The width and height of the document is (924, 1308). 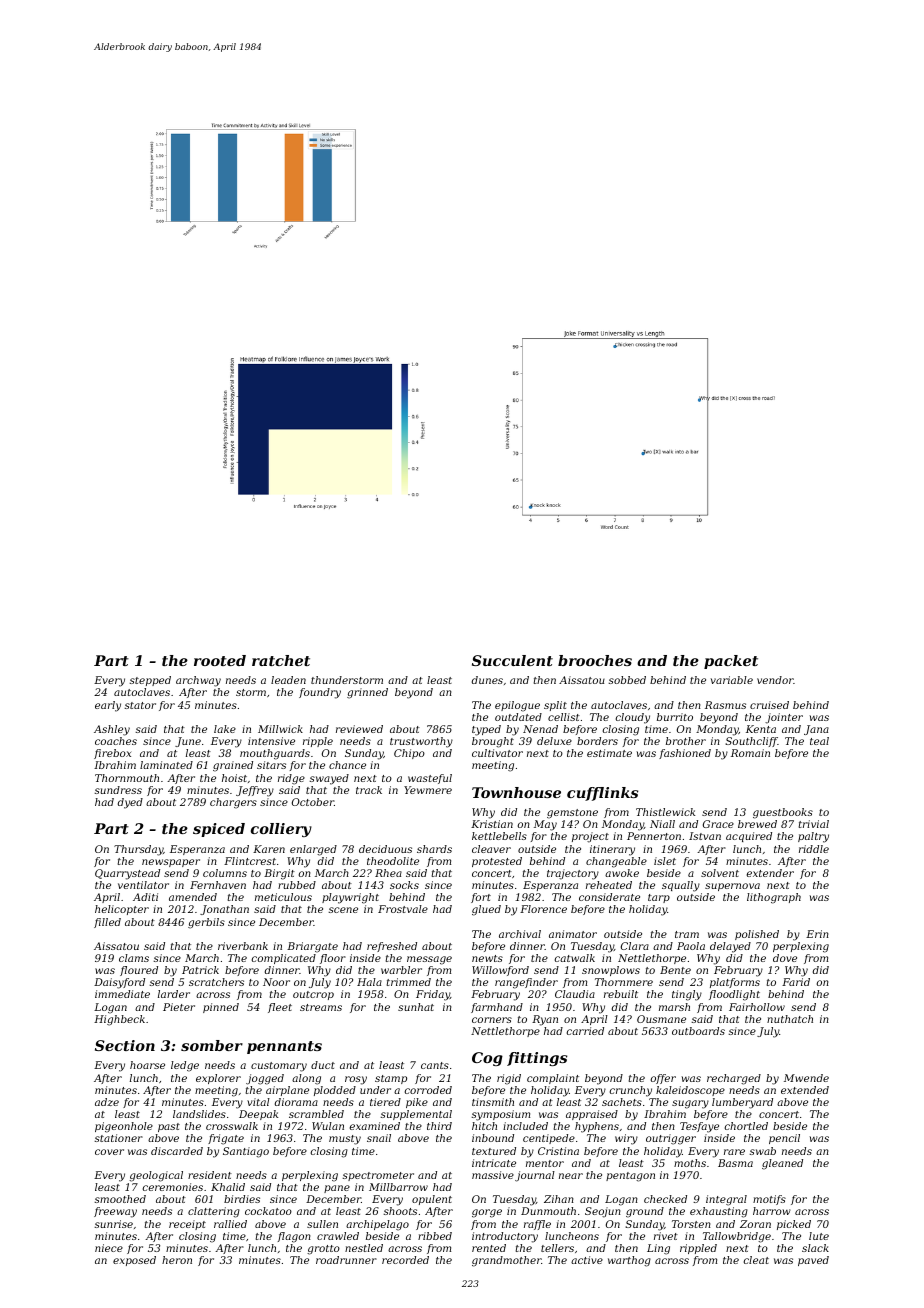 I want to click on Thornmouth, so click(x=127, y=778).
